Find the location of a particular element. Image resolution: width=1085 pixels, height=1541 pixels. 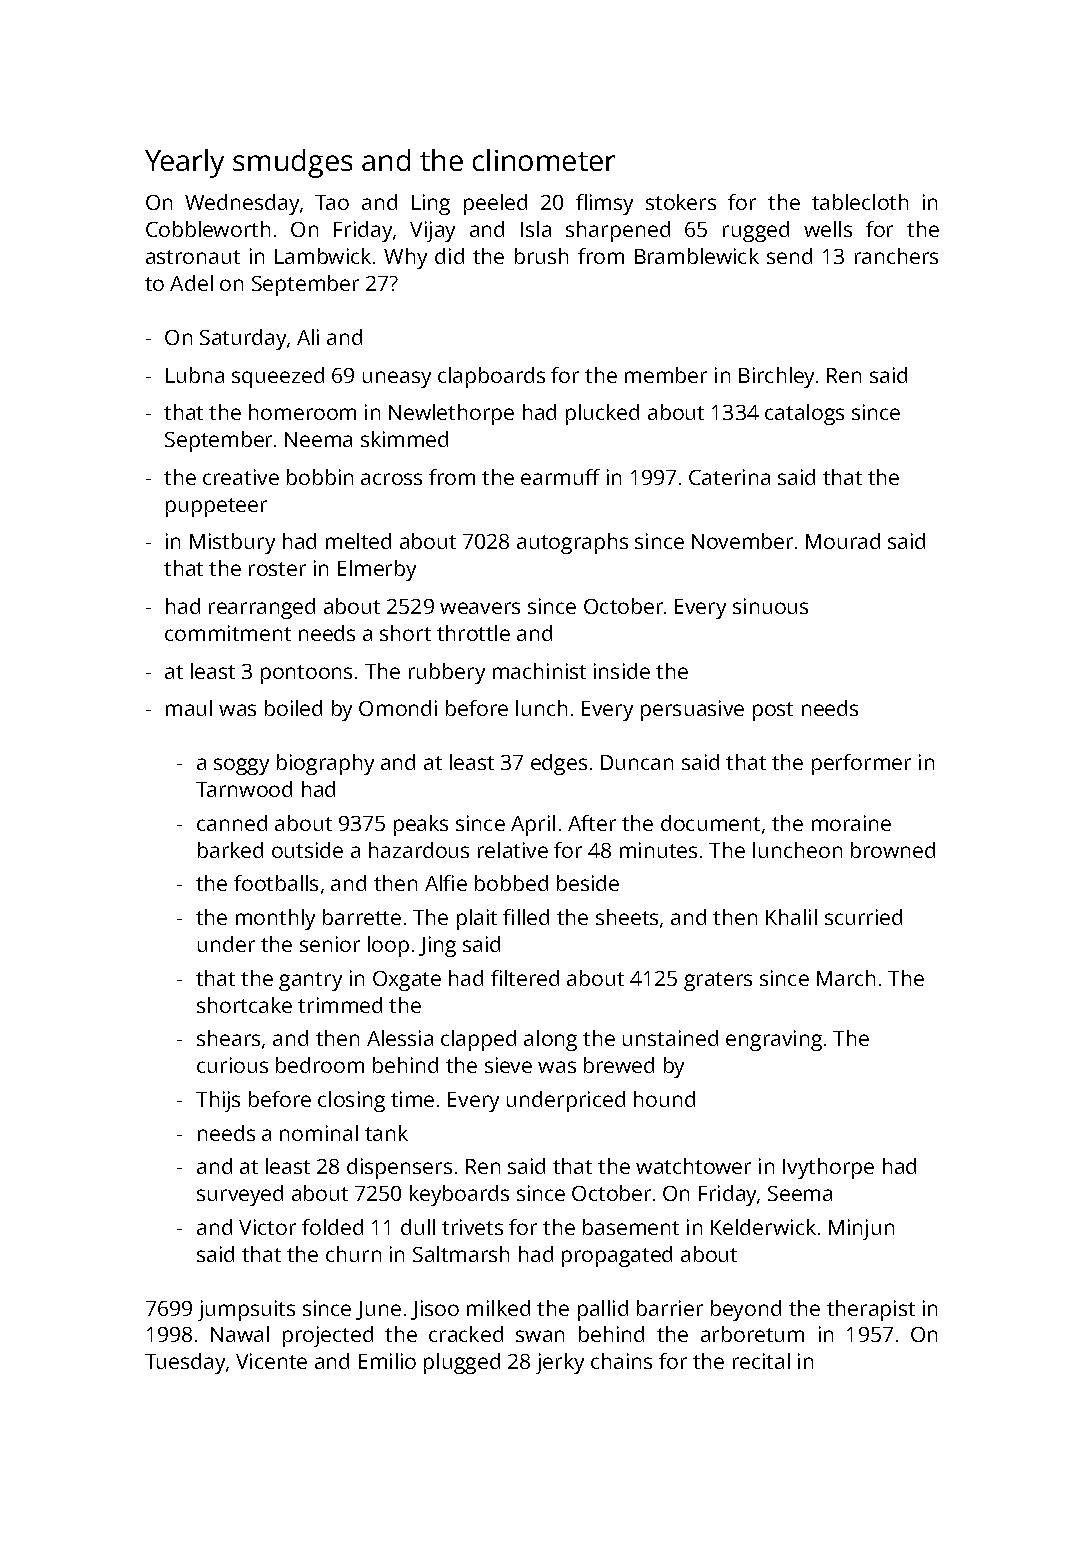

machinist is located at coordinates (539, 671).
